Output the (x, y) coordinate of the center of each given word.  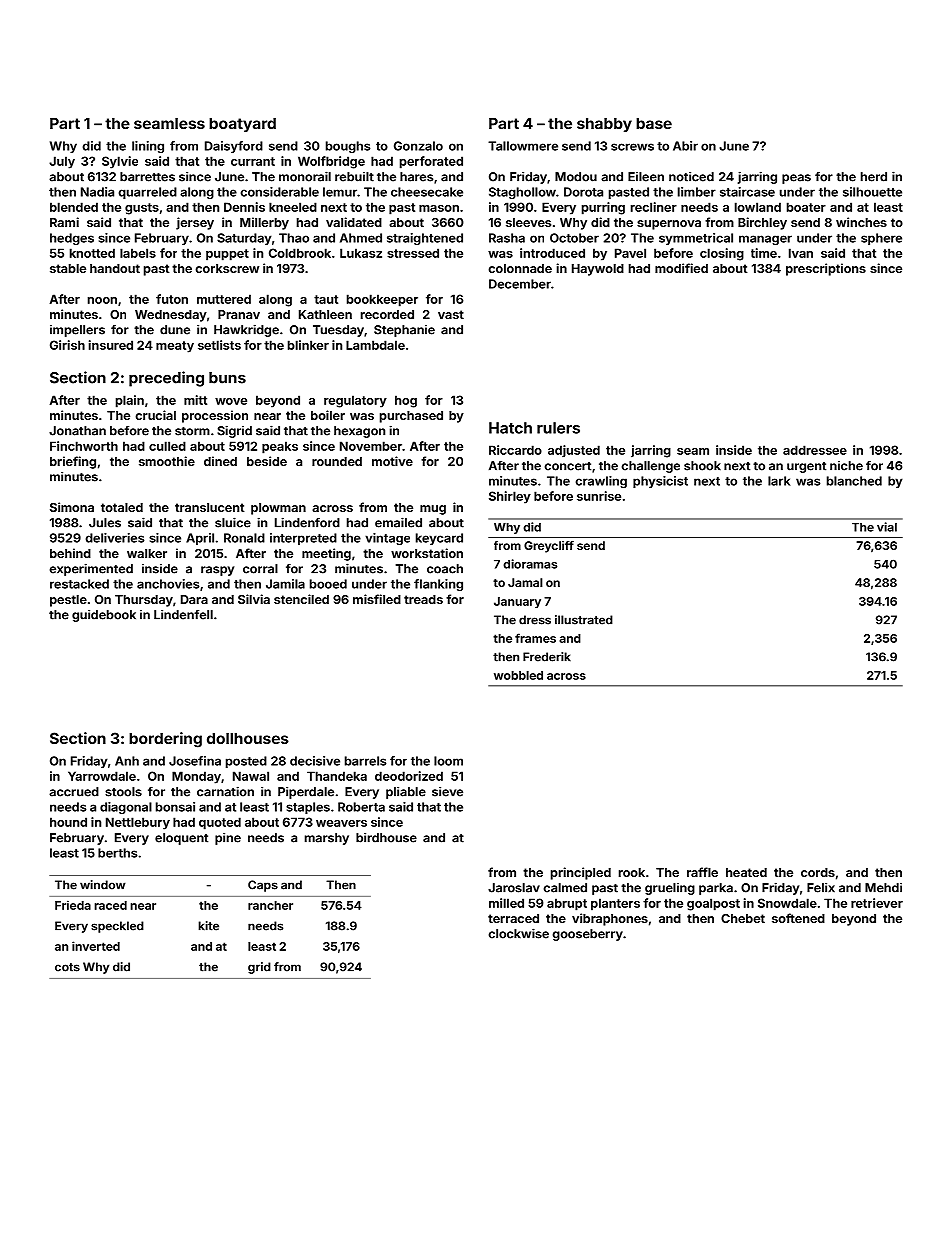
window (103, 885)
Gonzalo (418, 146)
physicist (660, 482)
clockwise (519, 933)
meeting (326, 554)
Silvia (254, 599)
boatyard (242, 125)
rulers (558, 428)
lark (779, 481)
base (654, 123)
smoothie (167, 461)
